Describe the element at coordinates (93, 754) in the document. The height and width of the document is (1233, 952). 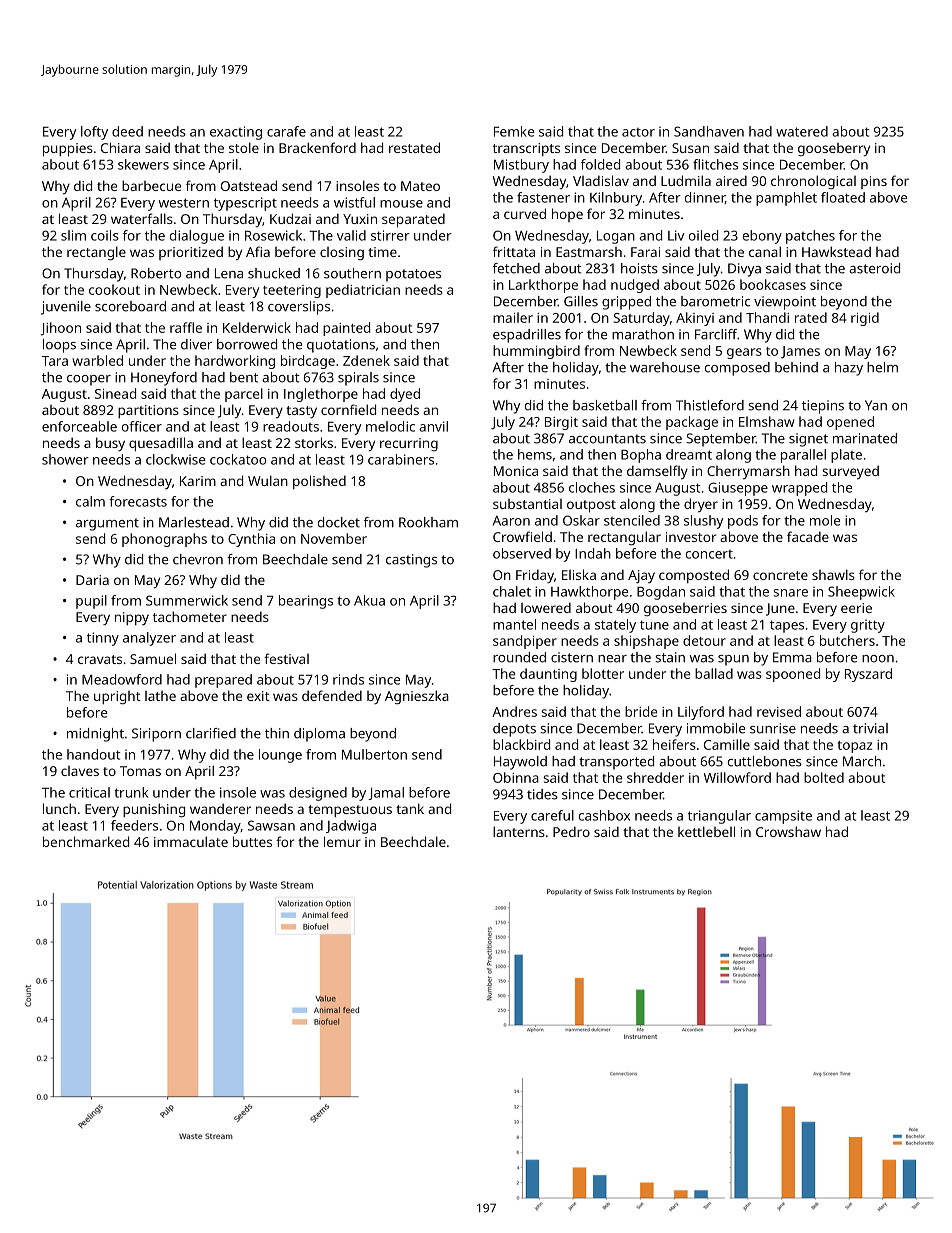
I see `handout` at that location.
